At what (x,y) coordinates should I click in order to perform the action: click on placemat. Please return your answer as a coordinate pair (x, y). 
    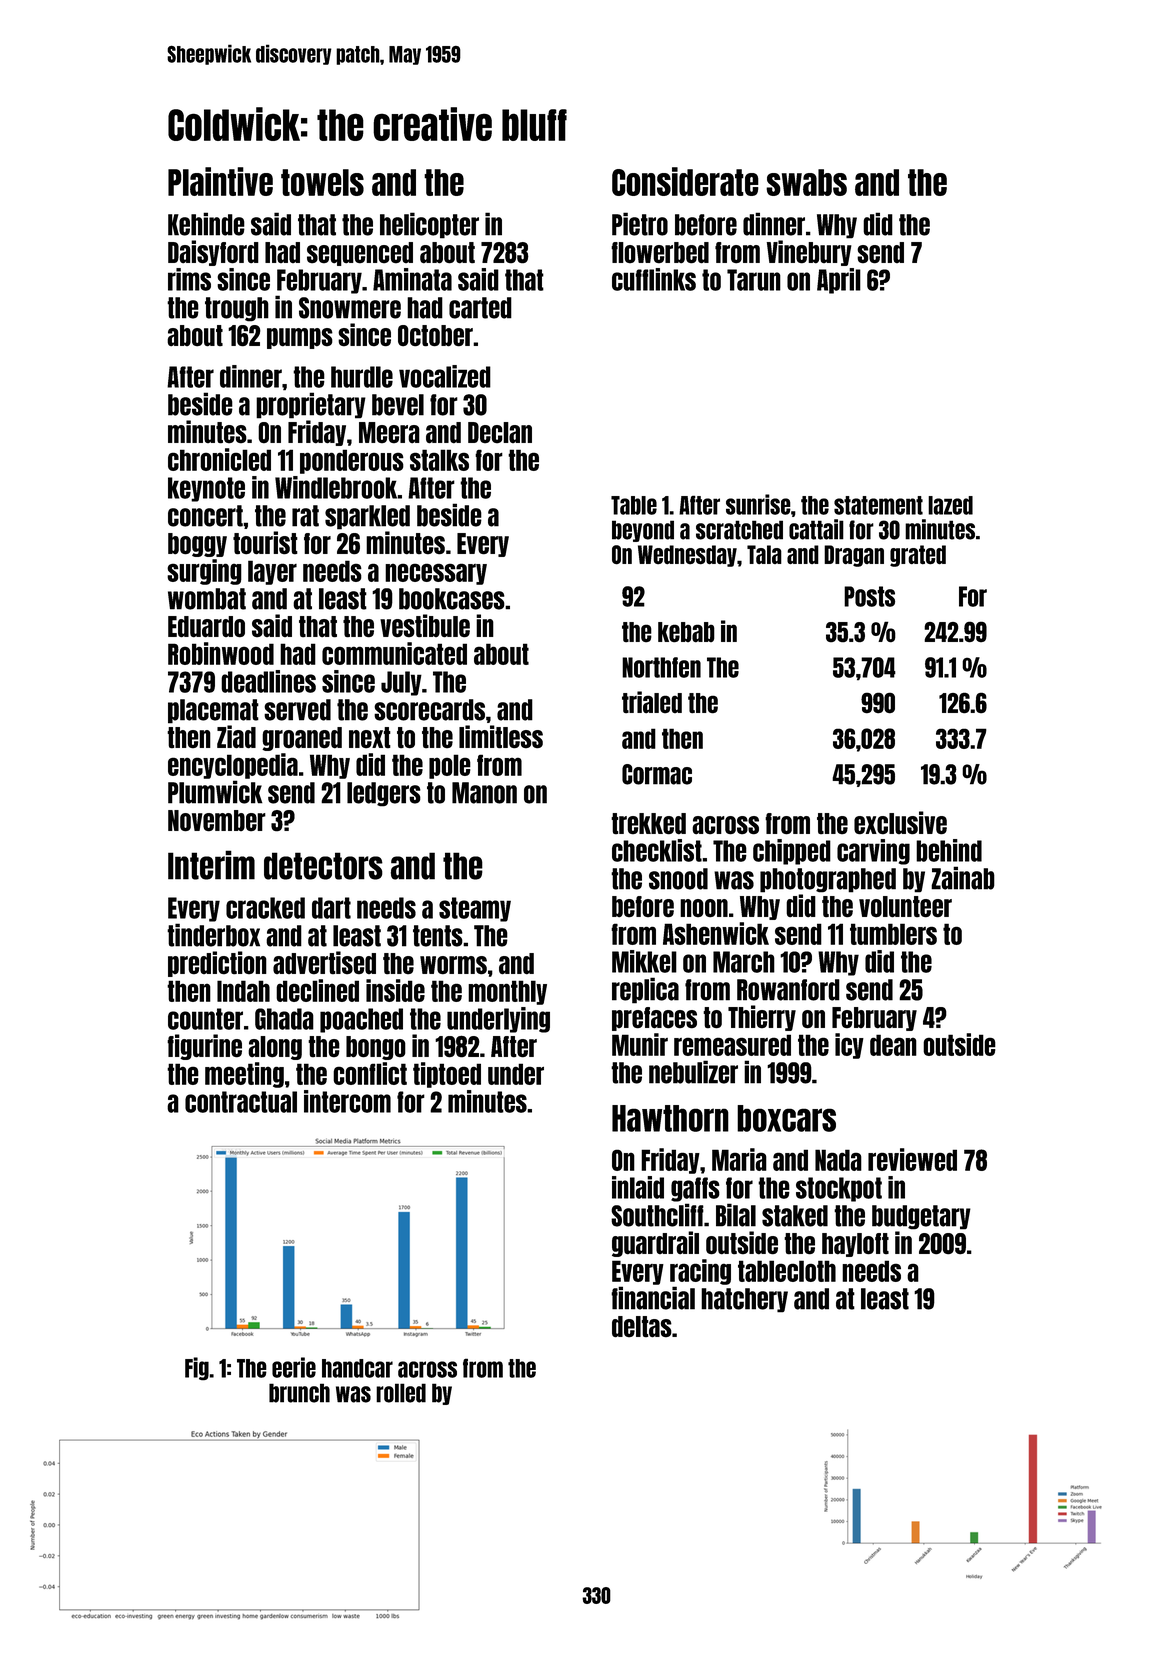
    Looking at the image, I should click on (213, 711).
